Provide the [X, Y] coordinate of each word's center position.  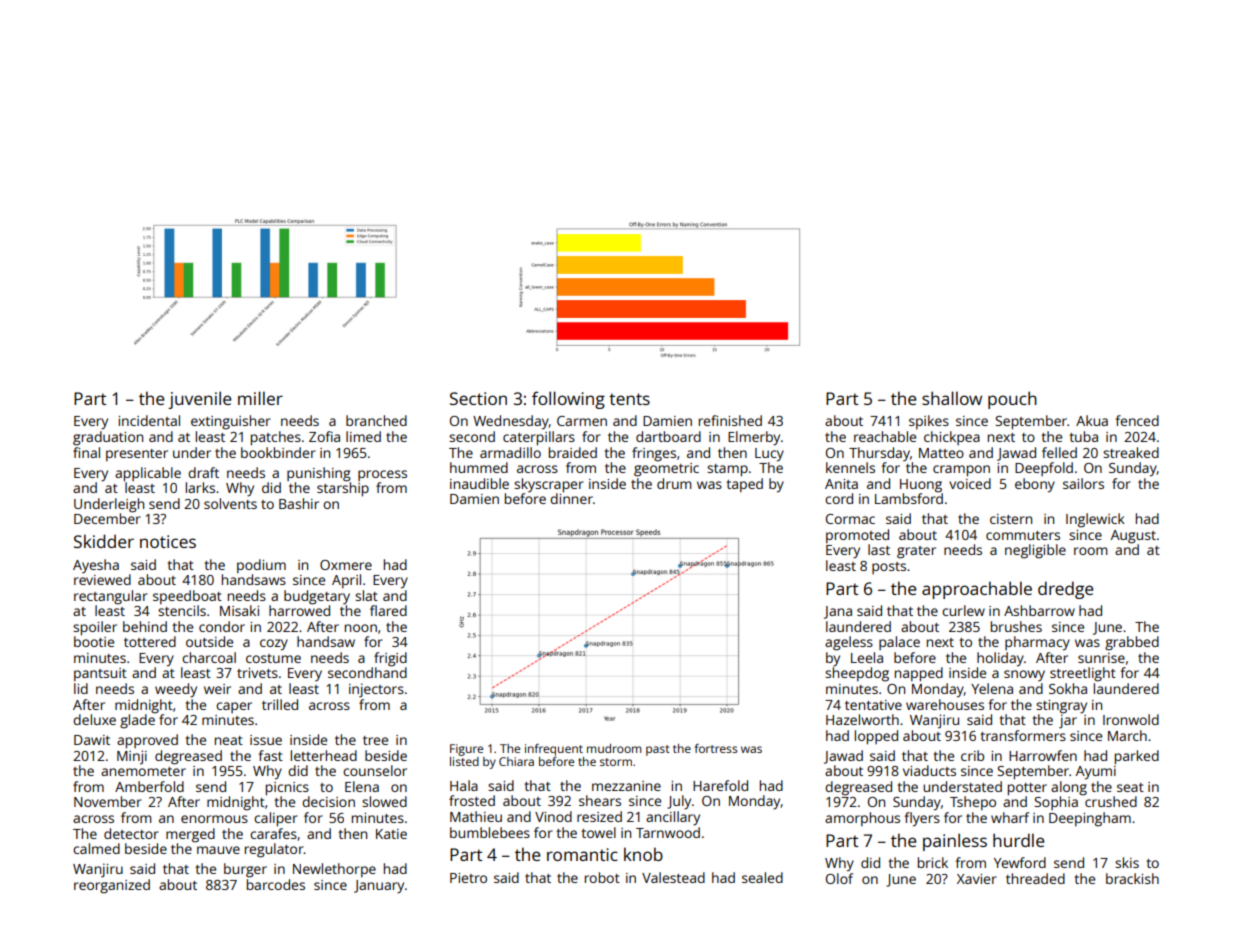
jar [1068, 721]
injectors [376, 690]
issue [266, 740]
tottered [150, 641]
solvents [230, 503]
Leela [867, 657]
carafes [273, 833]
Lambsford [909, 498]
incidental [149, 420]
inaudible [479, 483]
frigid [390, 659]
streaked [1131, 452]
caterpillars [539, 438]
